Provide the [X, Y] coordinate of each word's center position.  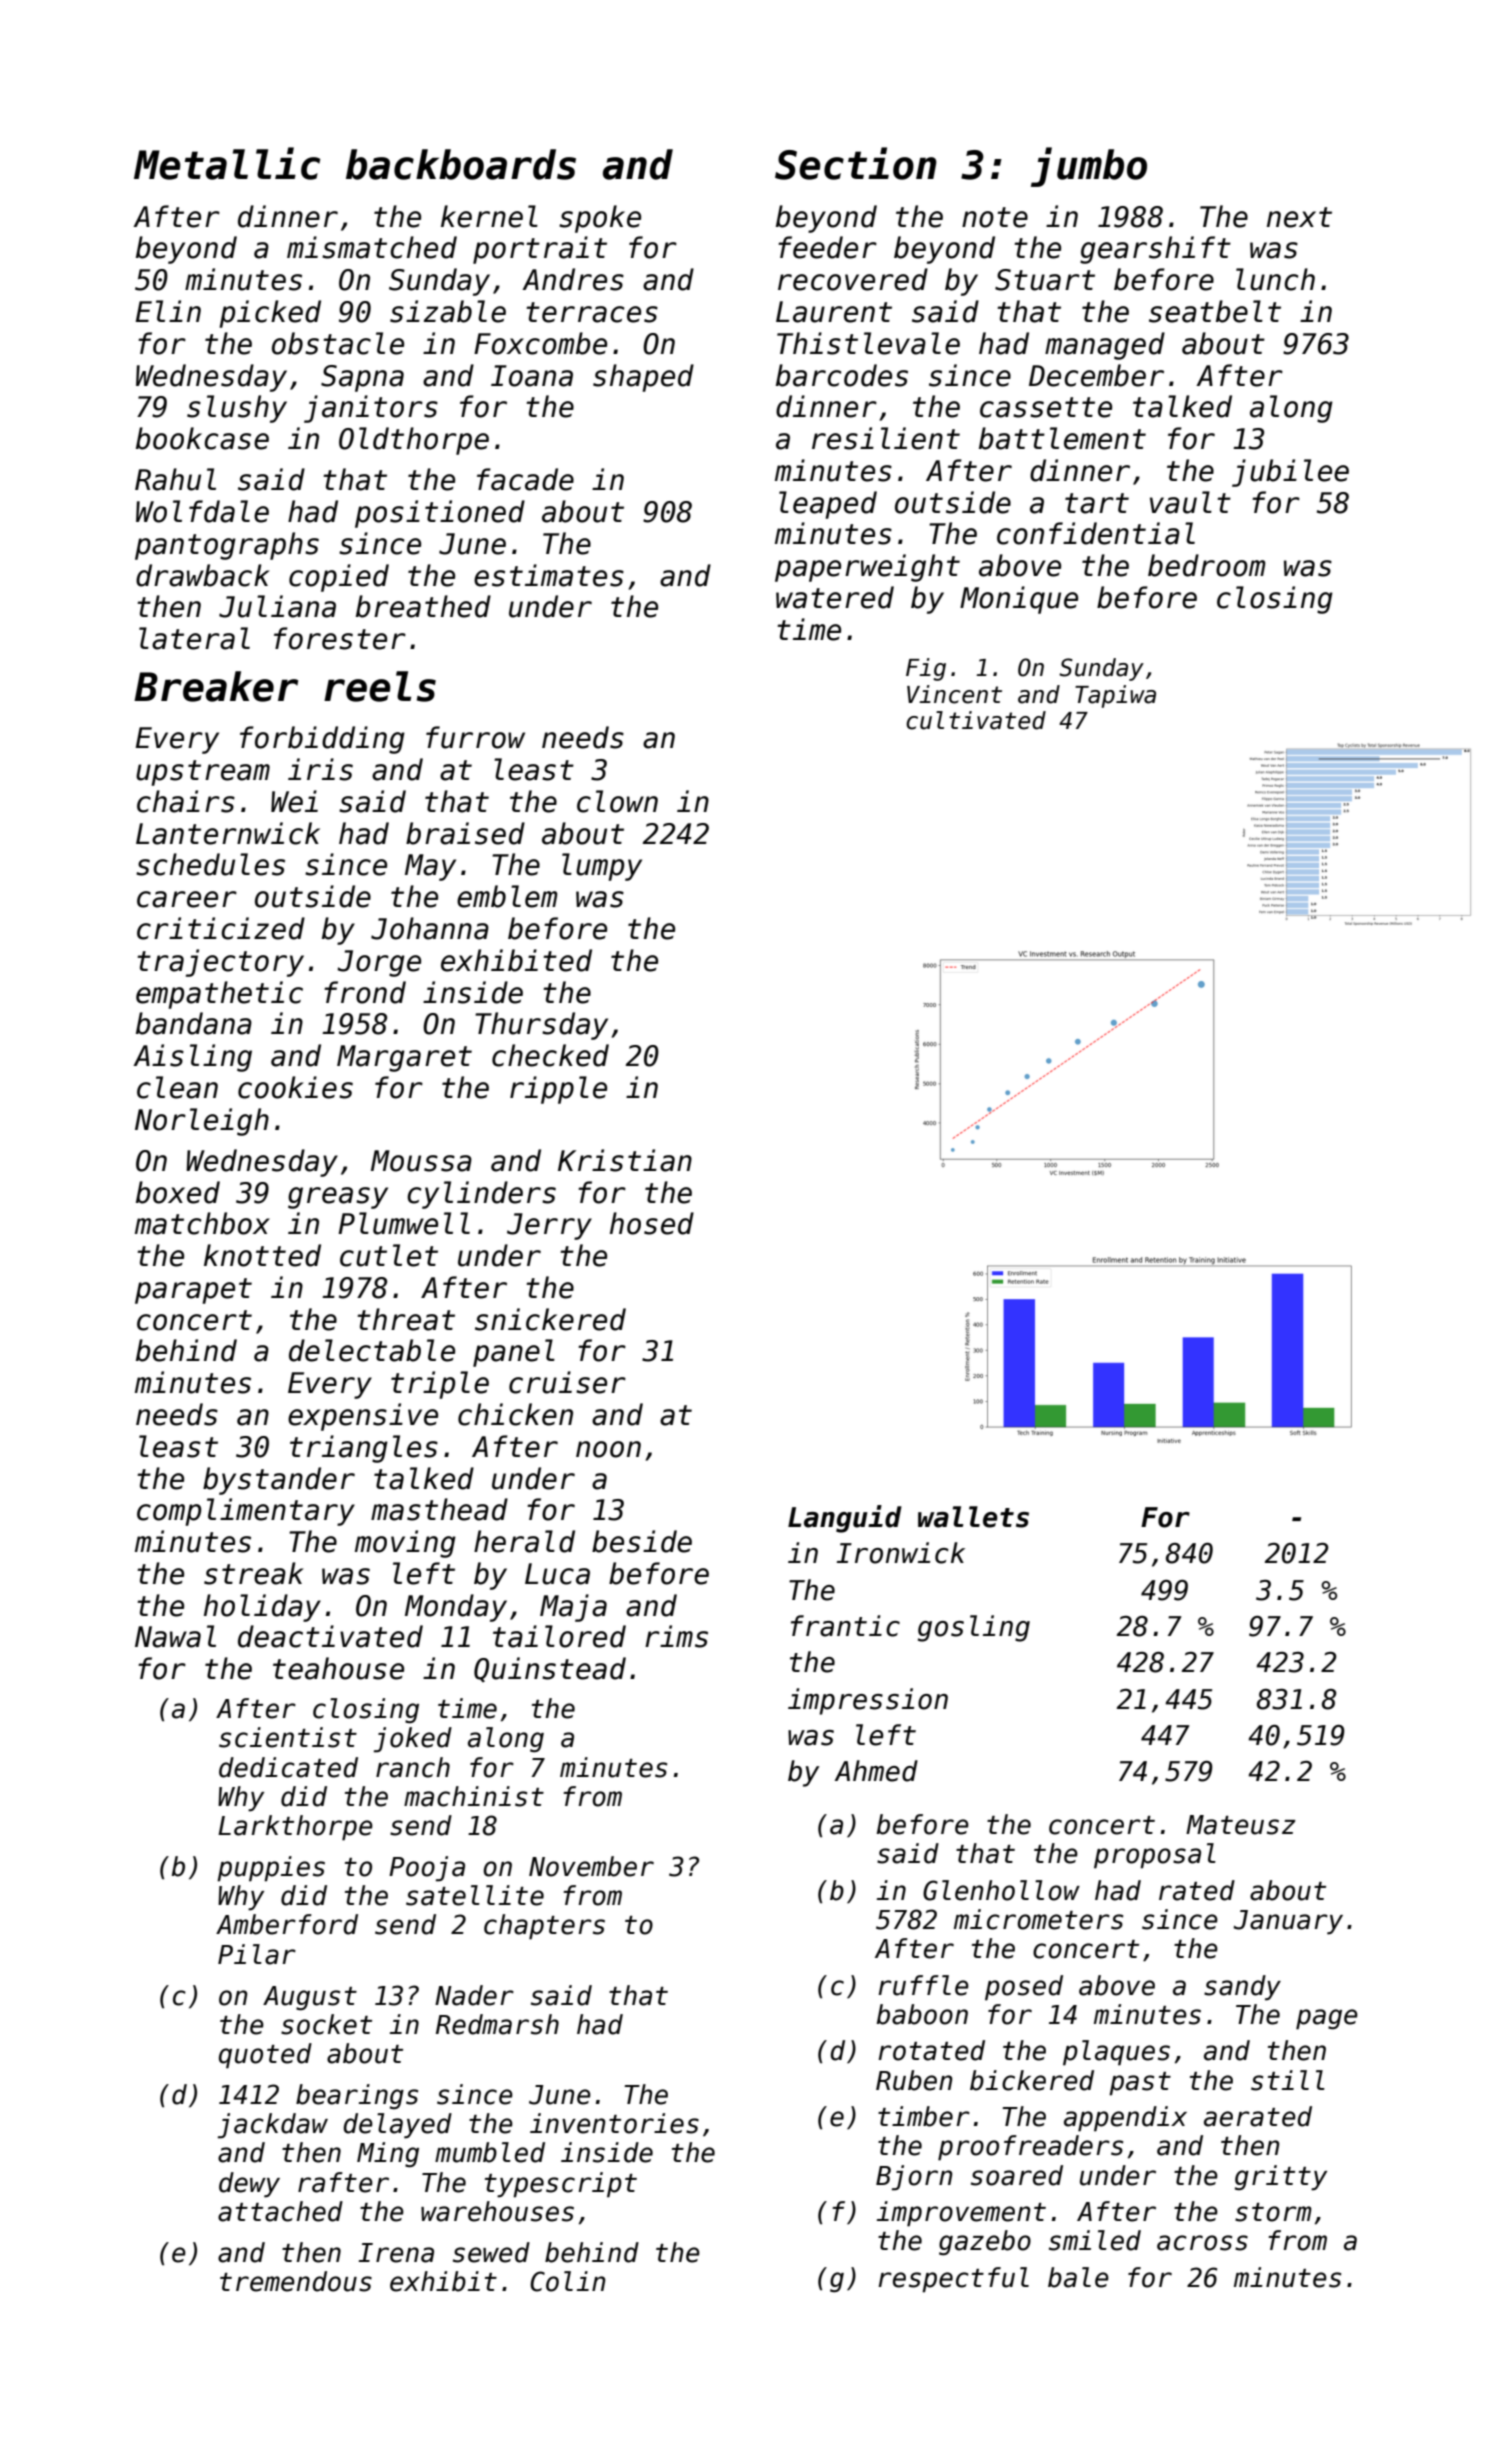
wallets [973, 1517]
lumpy [602, 867]
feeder [827, 247]
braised [465, 833]
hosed [652, 1223]
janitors [371, 409]
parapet [193, 1291]
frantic [845, 1626]
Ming [388, 2155]
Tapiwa [1115, 696]
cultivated [976, 720]
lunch [1275, 279]
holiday [262, 1608]
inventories [614, 2123]
